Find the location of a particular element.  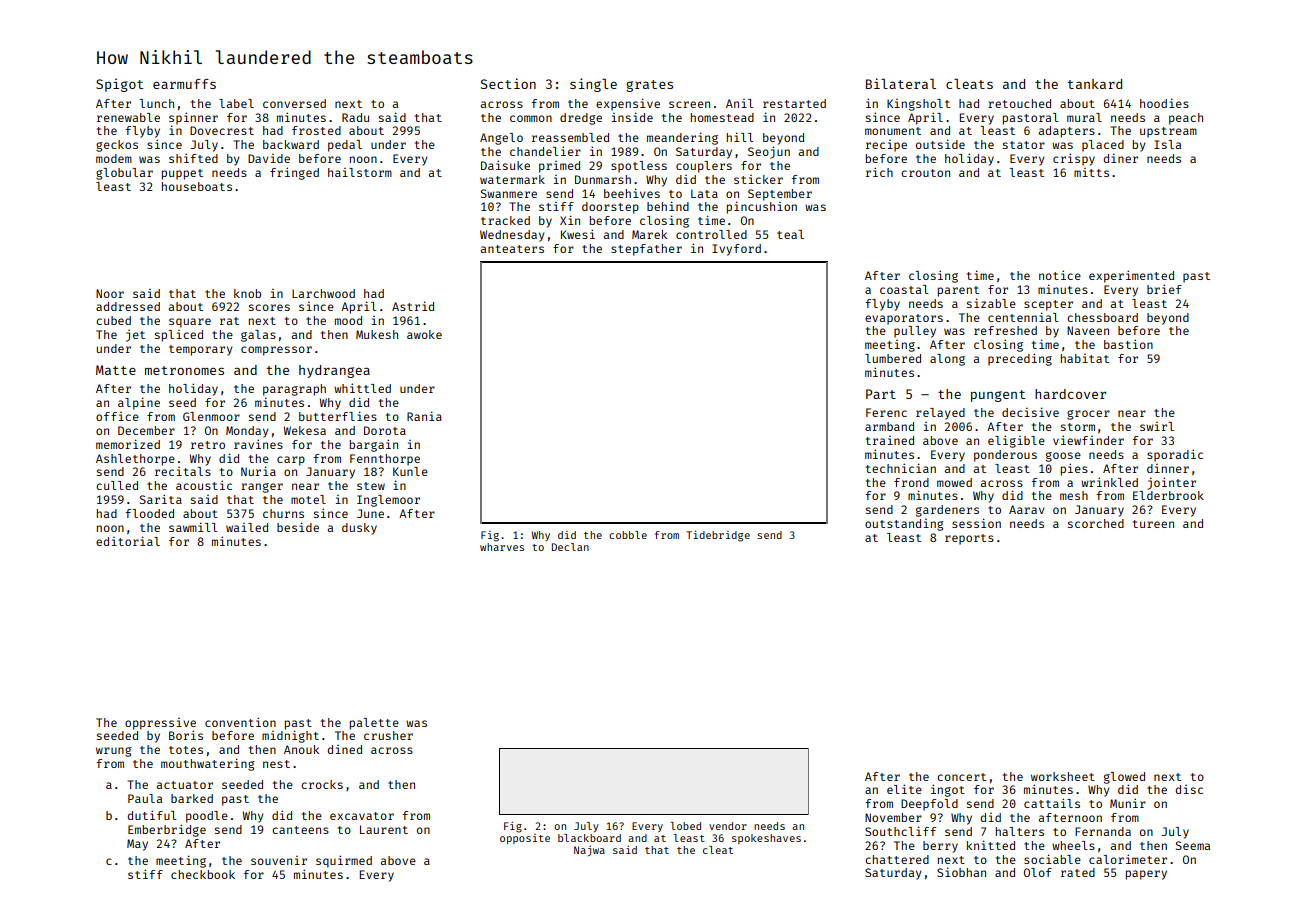

earmuffs is located at coordinates (184, 84).
